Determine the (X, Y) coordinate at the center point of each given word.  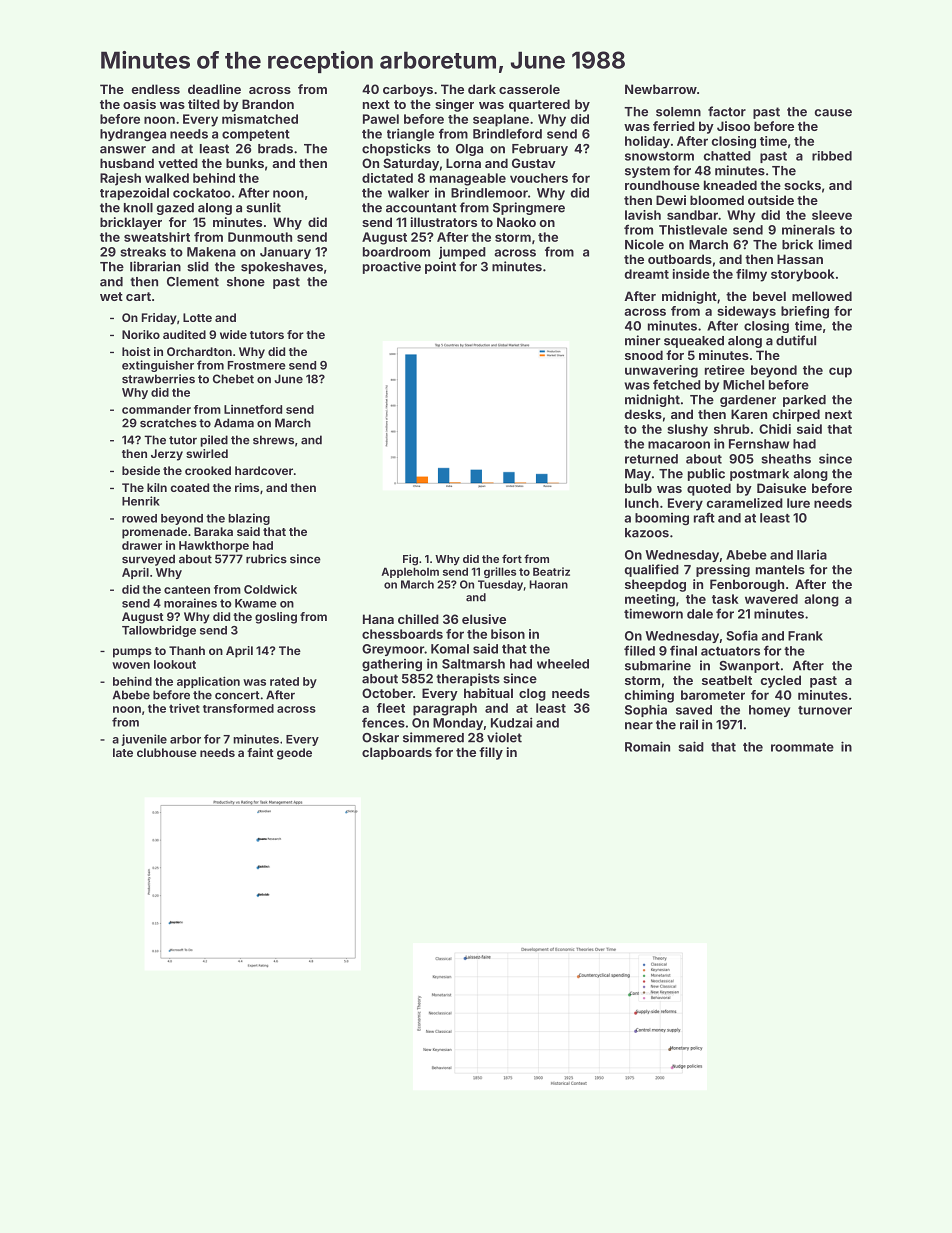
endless (156, 89)
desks (643, 414)
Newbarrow (661, 89)
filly (491, 753)
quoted (709, 489)
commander (156, 409)
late (123, 752)
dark (482, 89)
